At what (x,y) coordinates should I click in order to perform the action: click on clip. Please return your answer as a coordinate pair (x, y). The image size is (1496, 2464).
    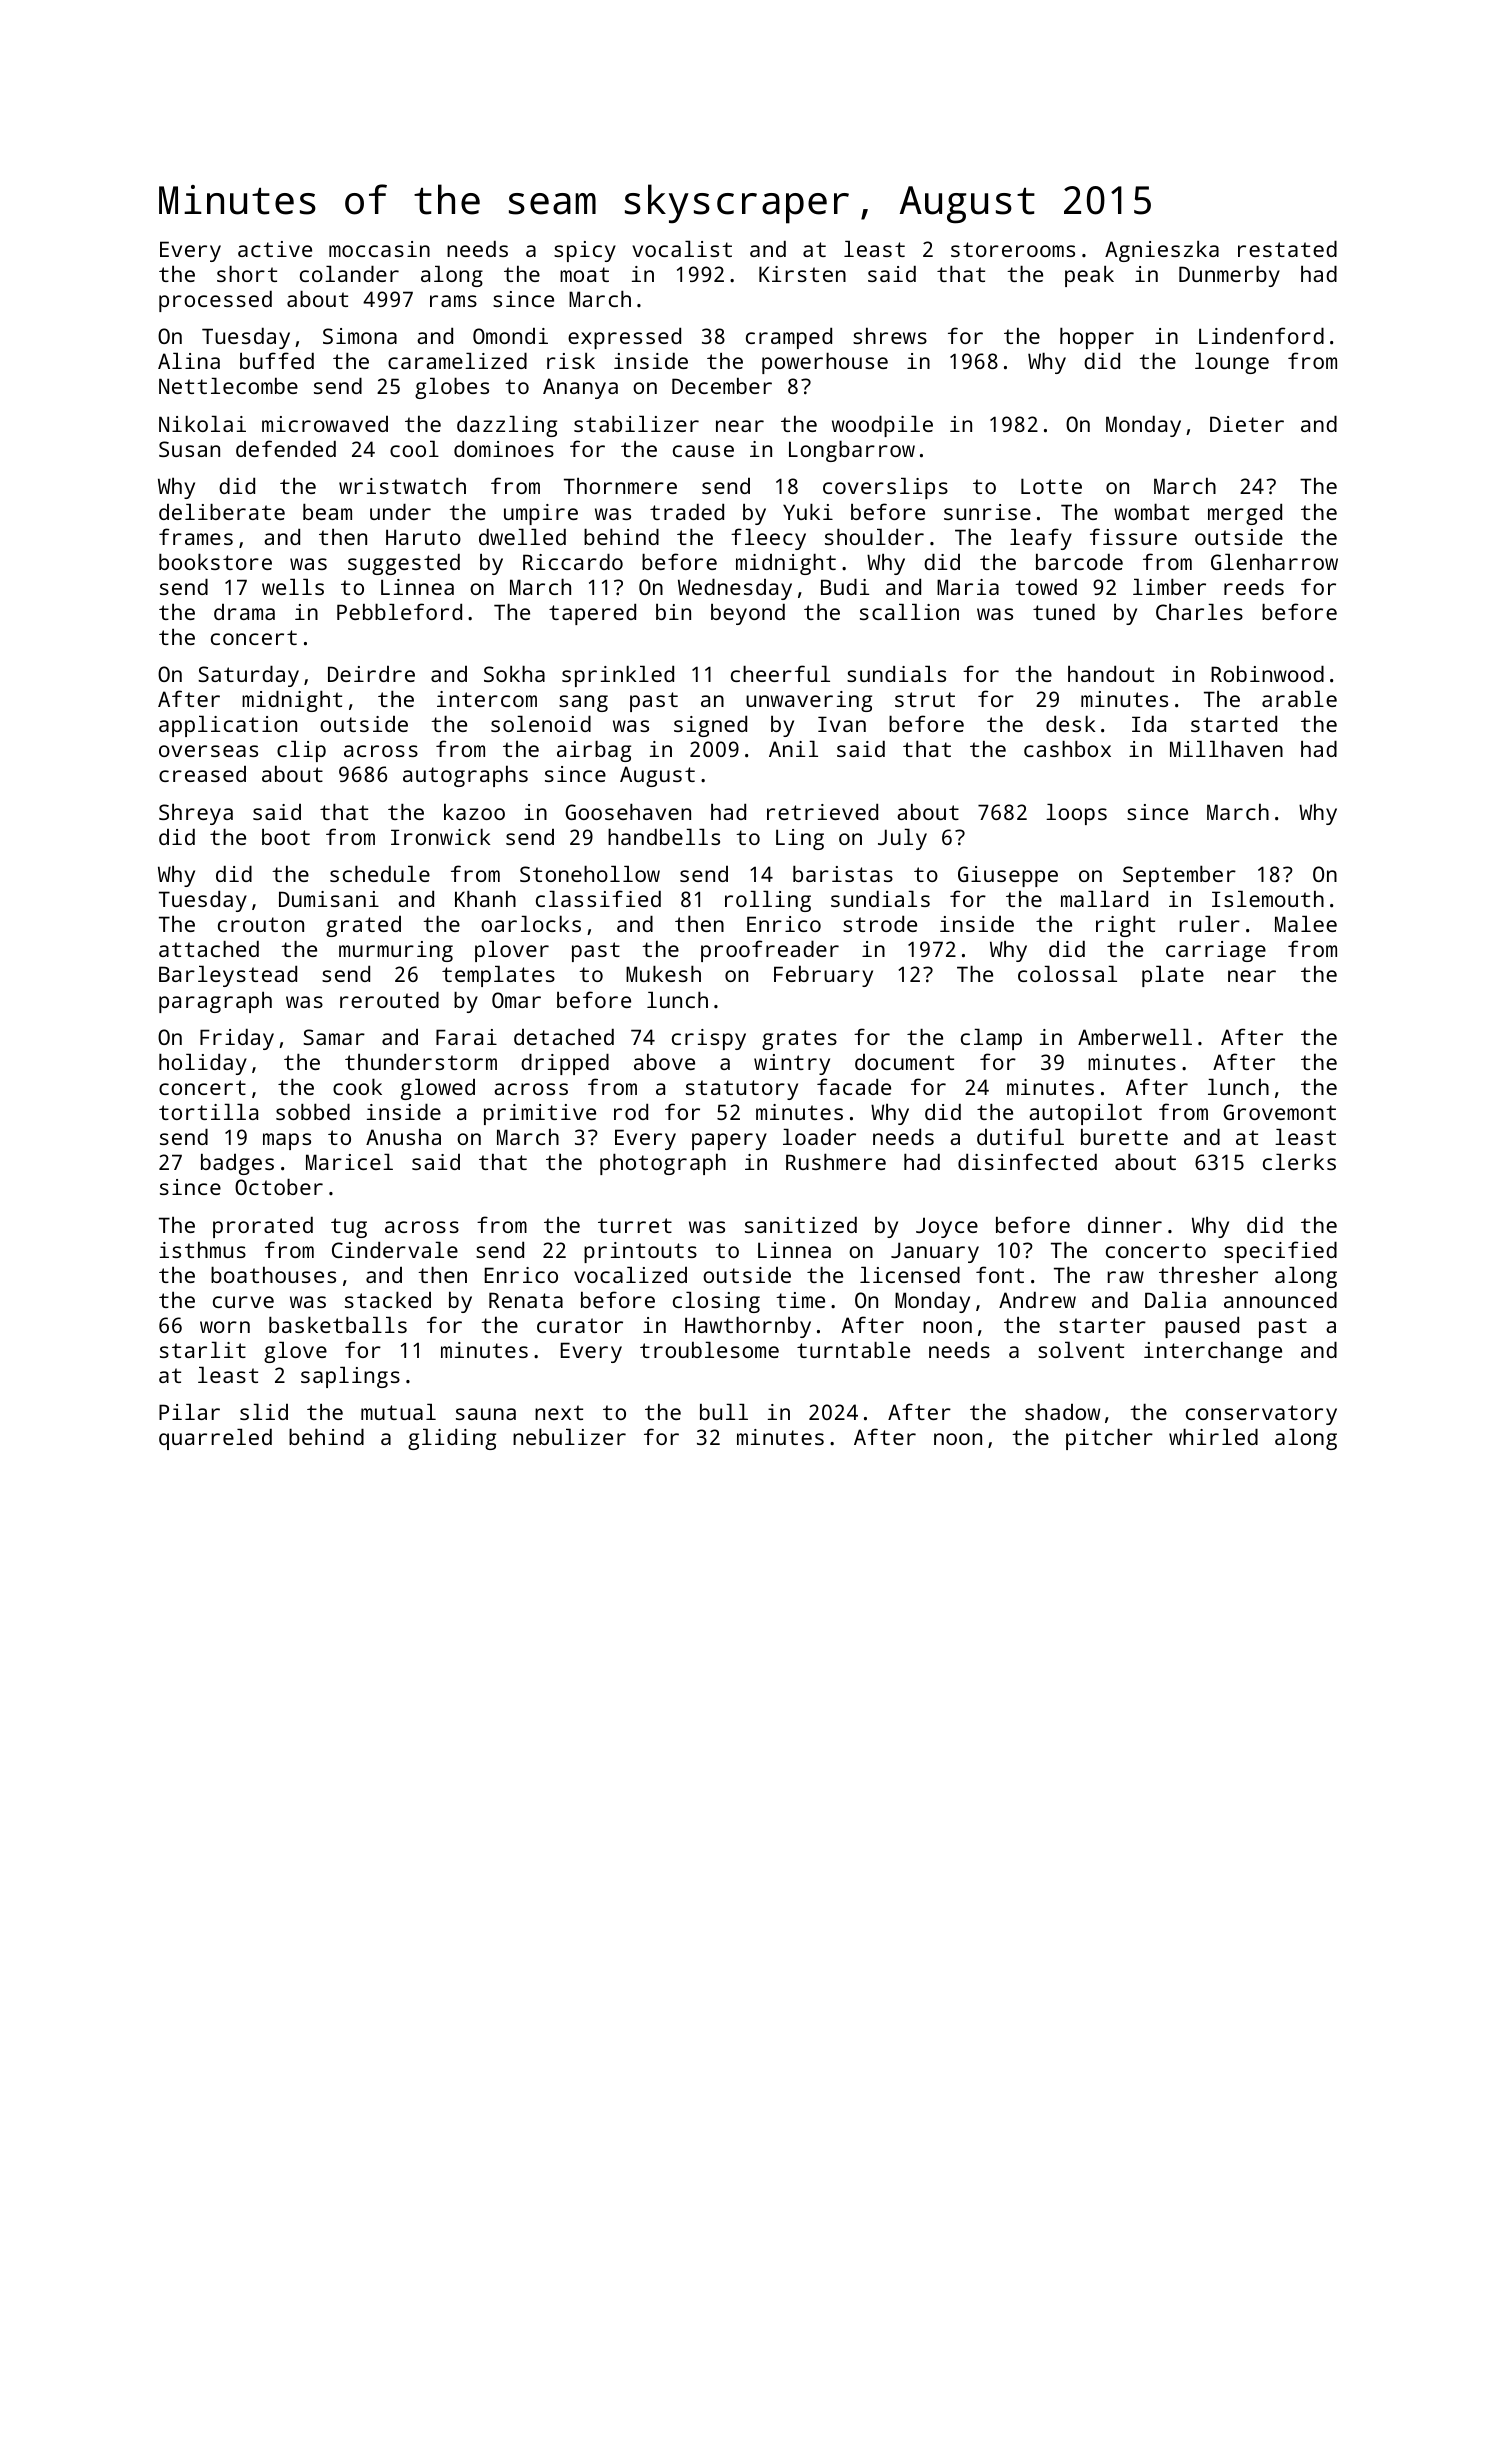
    Looking at the image, I should click on (301, 751).
